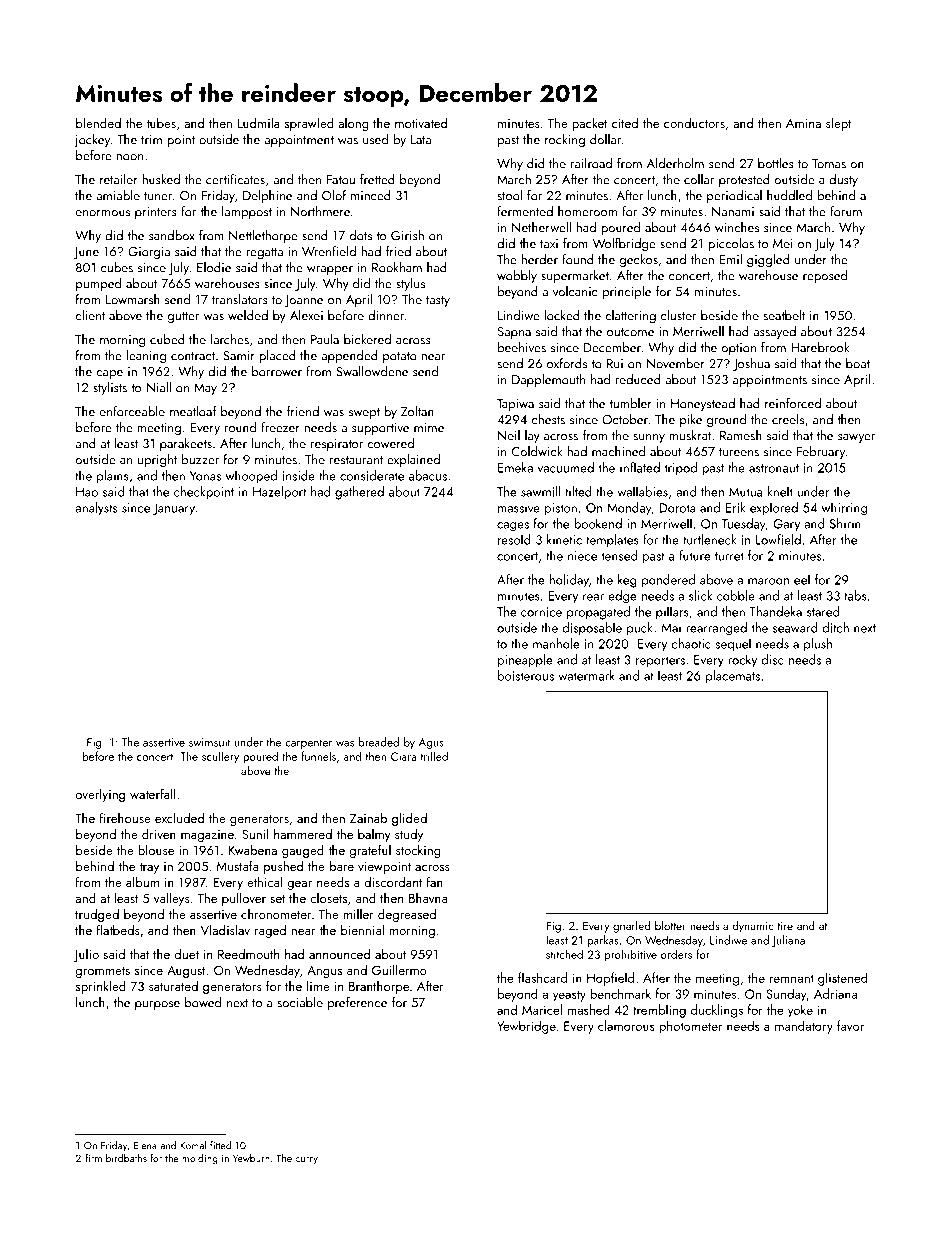  Describe the element at coordinates (431, 743) in the page. I see `Agus` at that location.
